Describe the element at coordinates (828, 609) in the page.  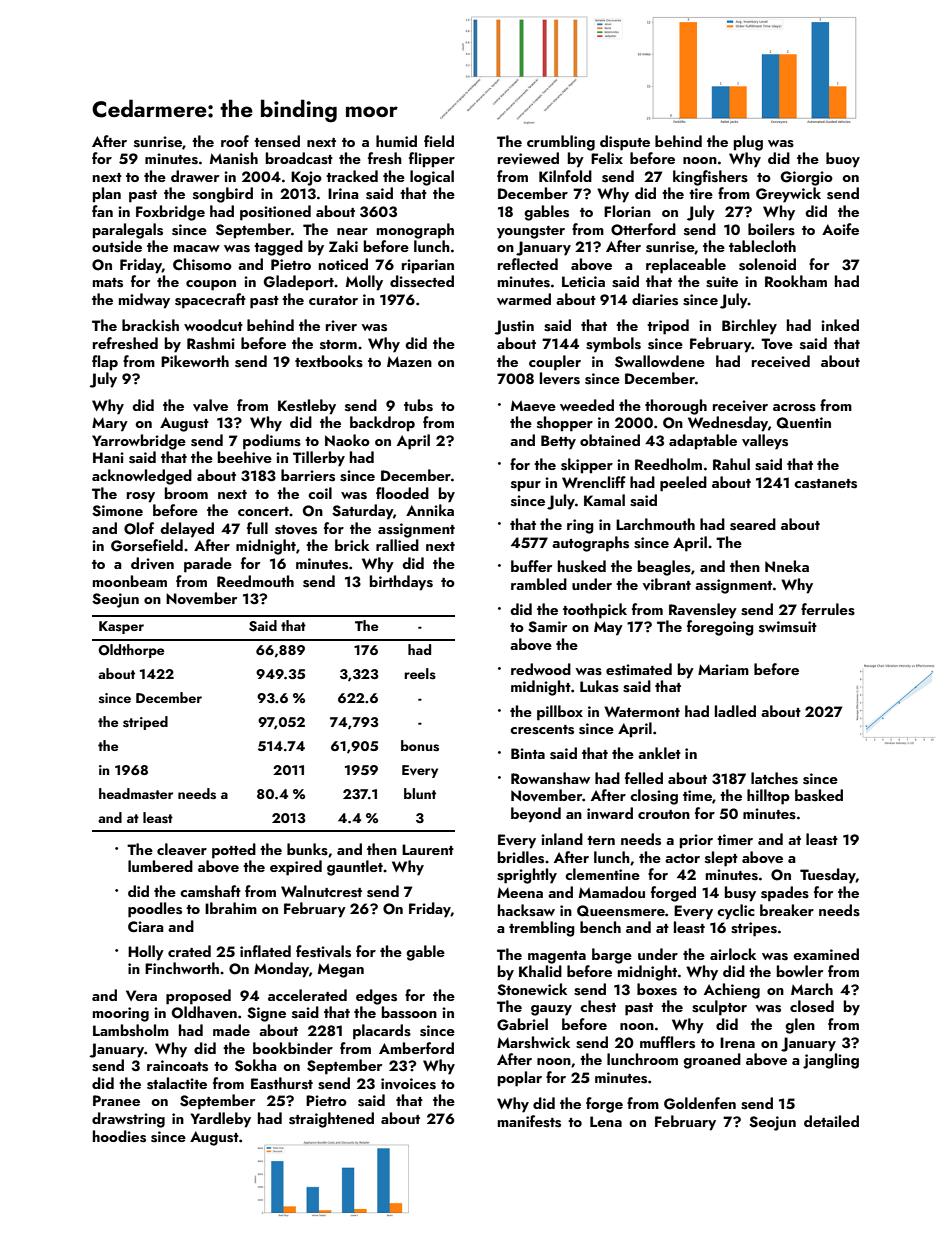
I see `ferrules` at that location.
